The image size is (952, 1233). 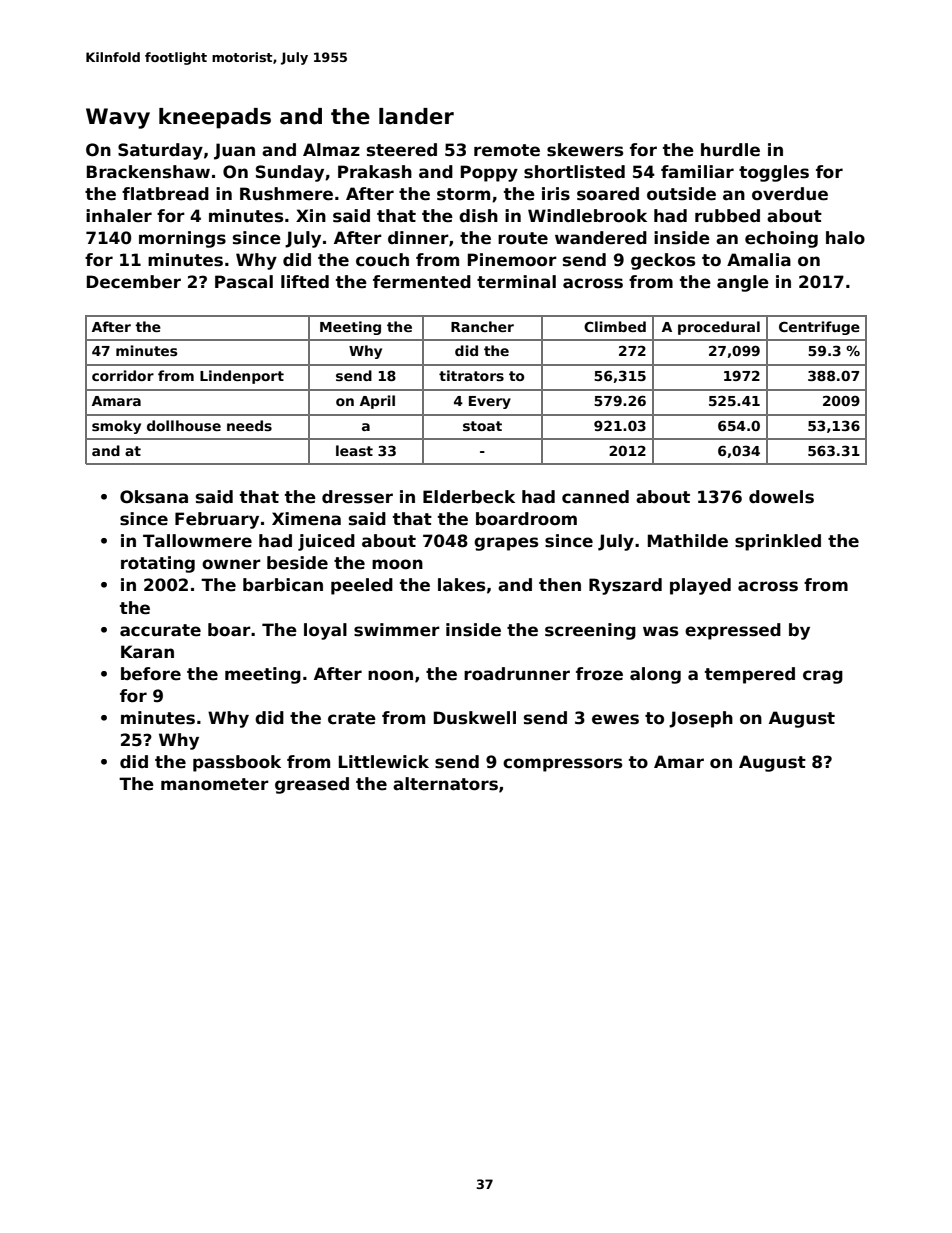 I want to click on expressed, so click(x=733, y=631).
